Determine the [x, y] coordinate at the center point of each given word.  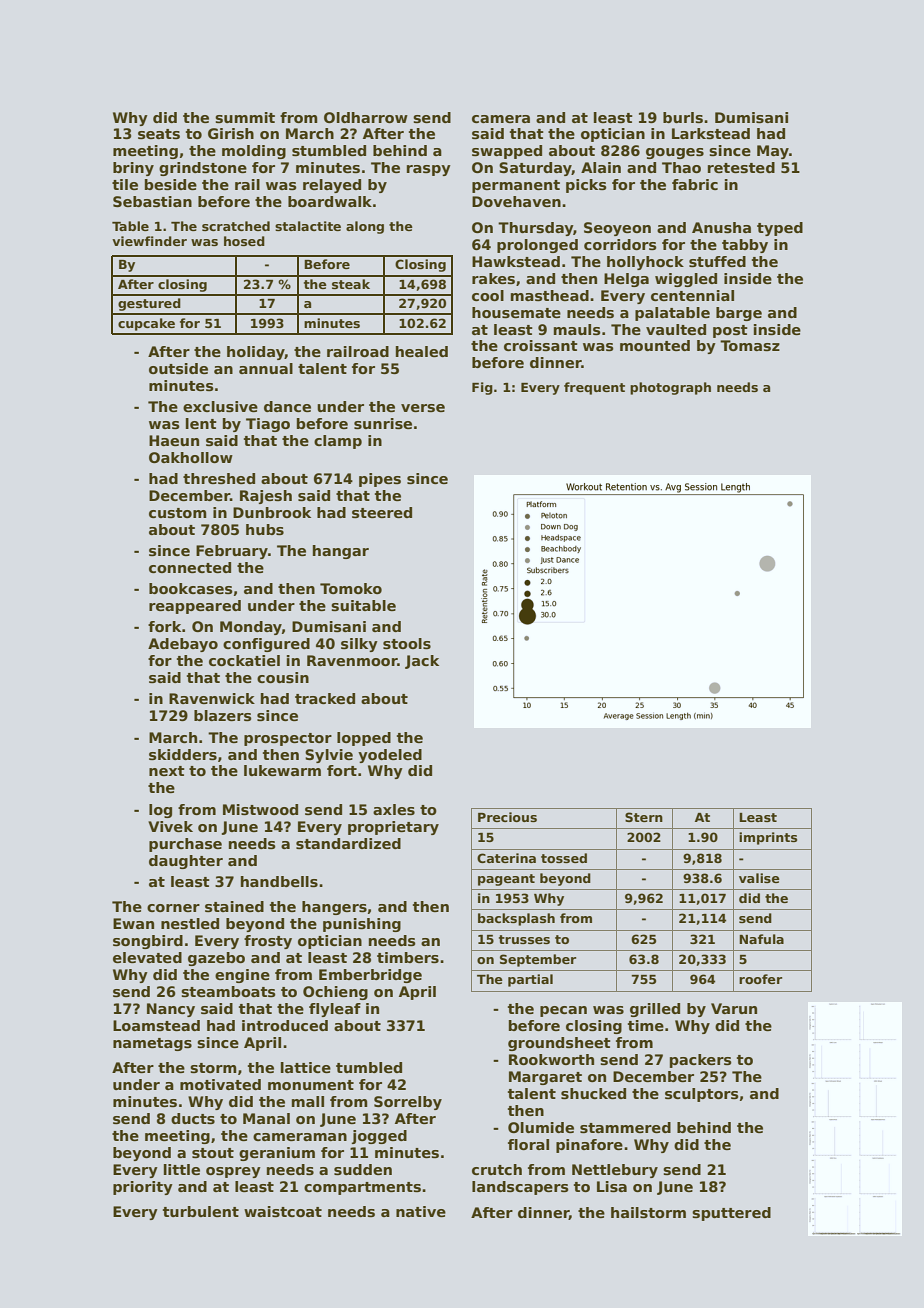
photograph [670, 388]
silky [359, 645]
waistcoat [283, 1211]
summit [245, 117]
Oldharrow [366, 117]
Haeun [174, 440]
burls [683, 117]
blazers [223, 715]
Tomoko [351, 588]
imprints [768, 838]
